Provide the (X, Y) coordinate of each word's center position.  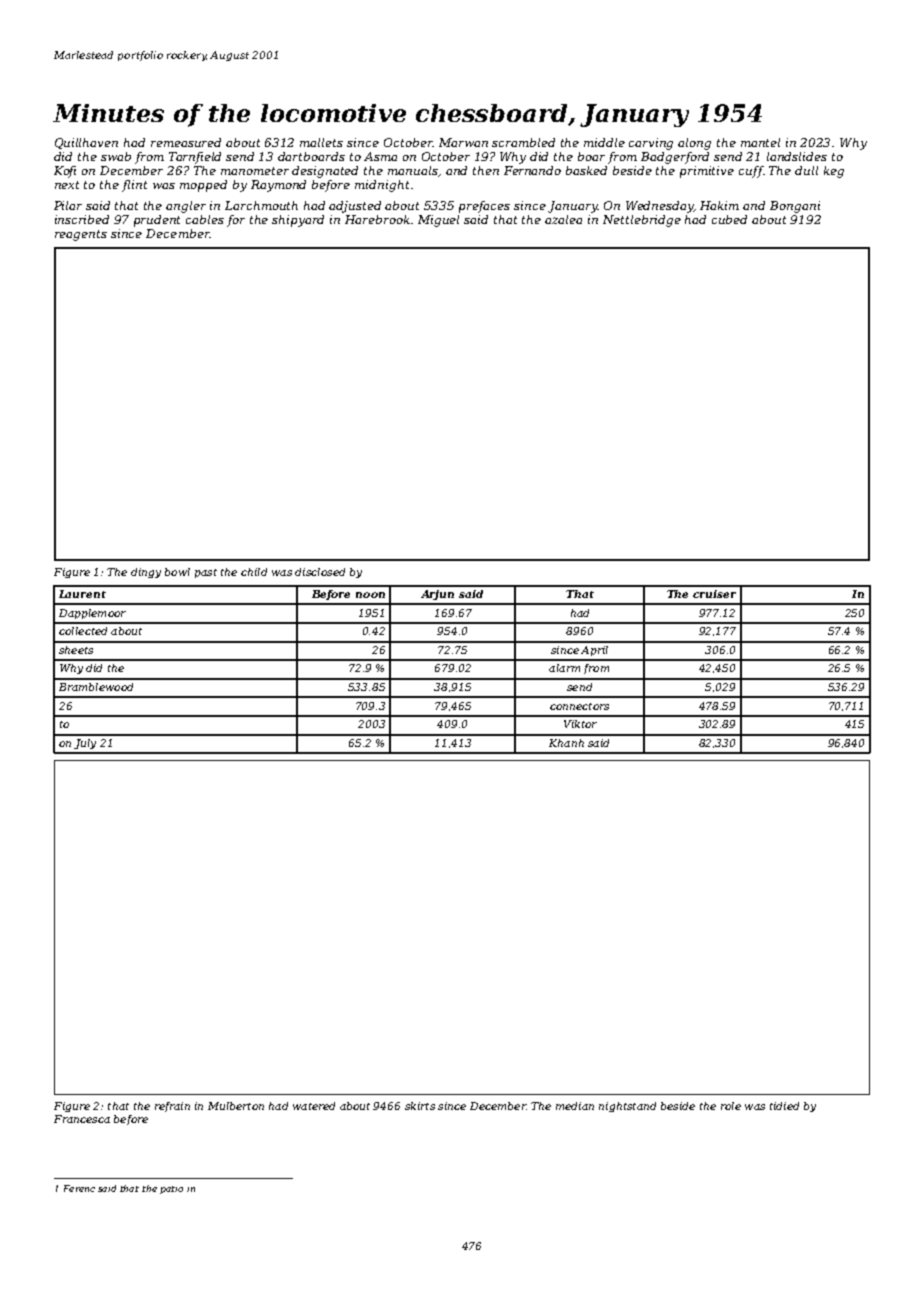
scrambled (523, 142)
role (731, 1106)
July (85, 744)
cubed (729, 219)
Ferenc (79, 1188)
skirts (420, 1106)
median (575, 1106)
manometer (255, 171)
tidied (784, 1106)
